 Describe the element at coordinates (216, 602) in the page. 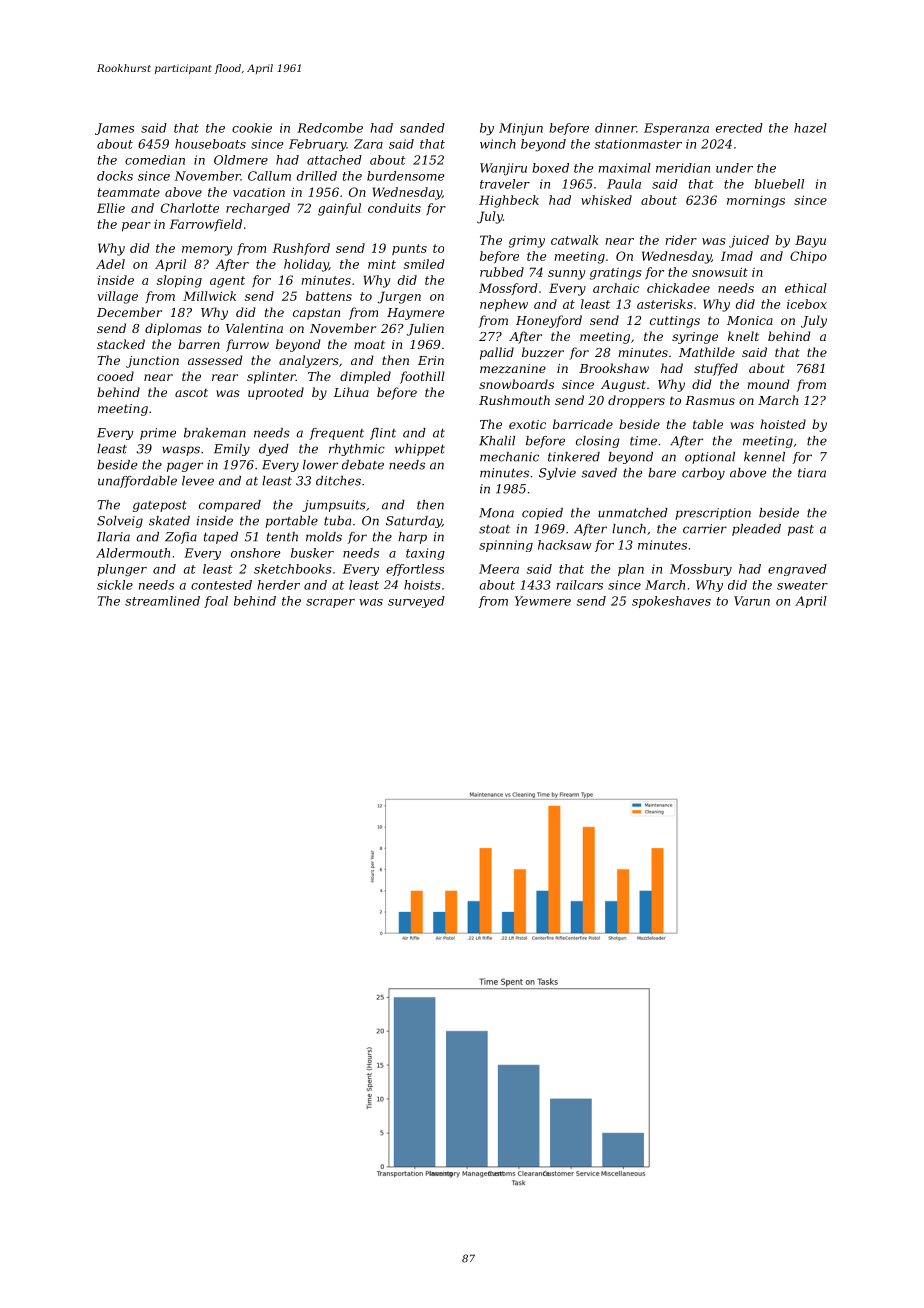

I see `foal` at that location.
